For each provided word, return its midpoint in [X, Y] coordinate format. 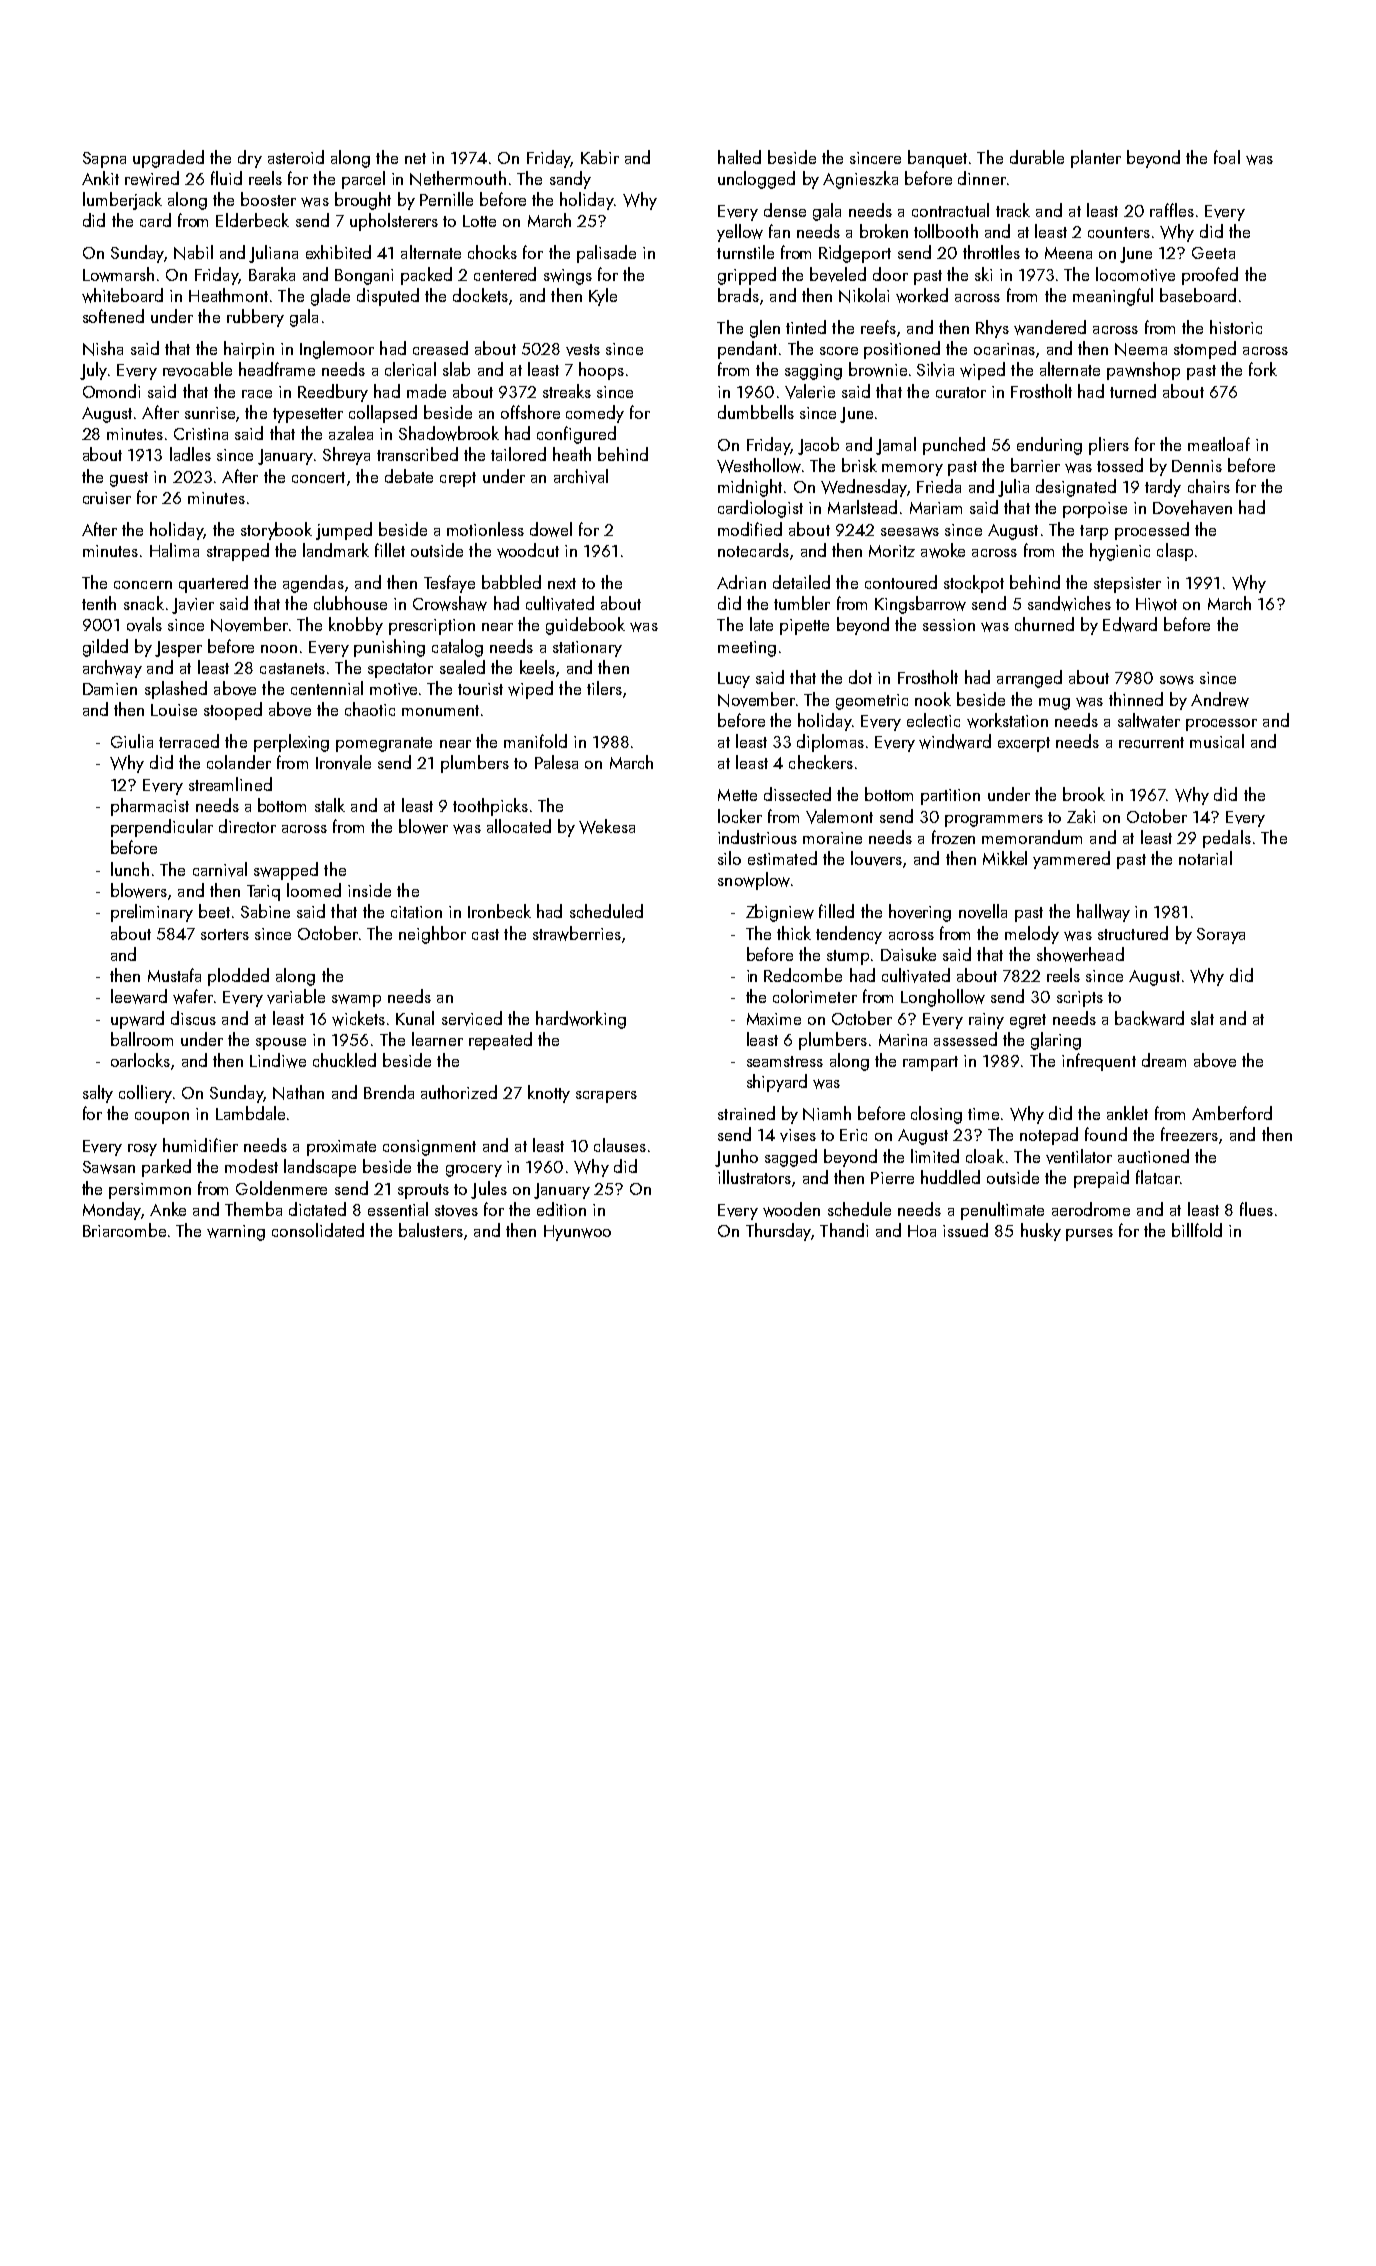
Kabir [600, 157]
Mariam [936, 508]
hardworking [581, 1020]
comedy [595, 414]
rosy [142, 1150]
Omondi [111, 391]
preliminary [152, 913]
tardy [1163, 488]
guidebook [585, 626]
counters [1119, 232]
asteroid [296, 157]
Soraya [1221, 936]
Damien [110, 689]
